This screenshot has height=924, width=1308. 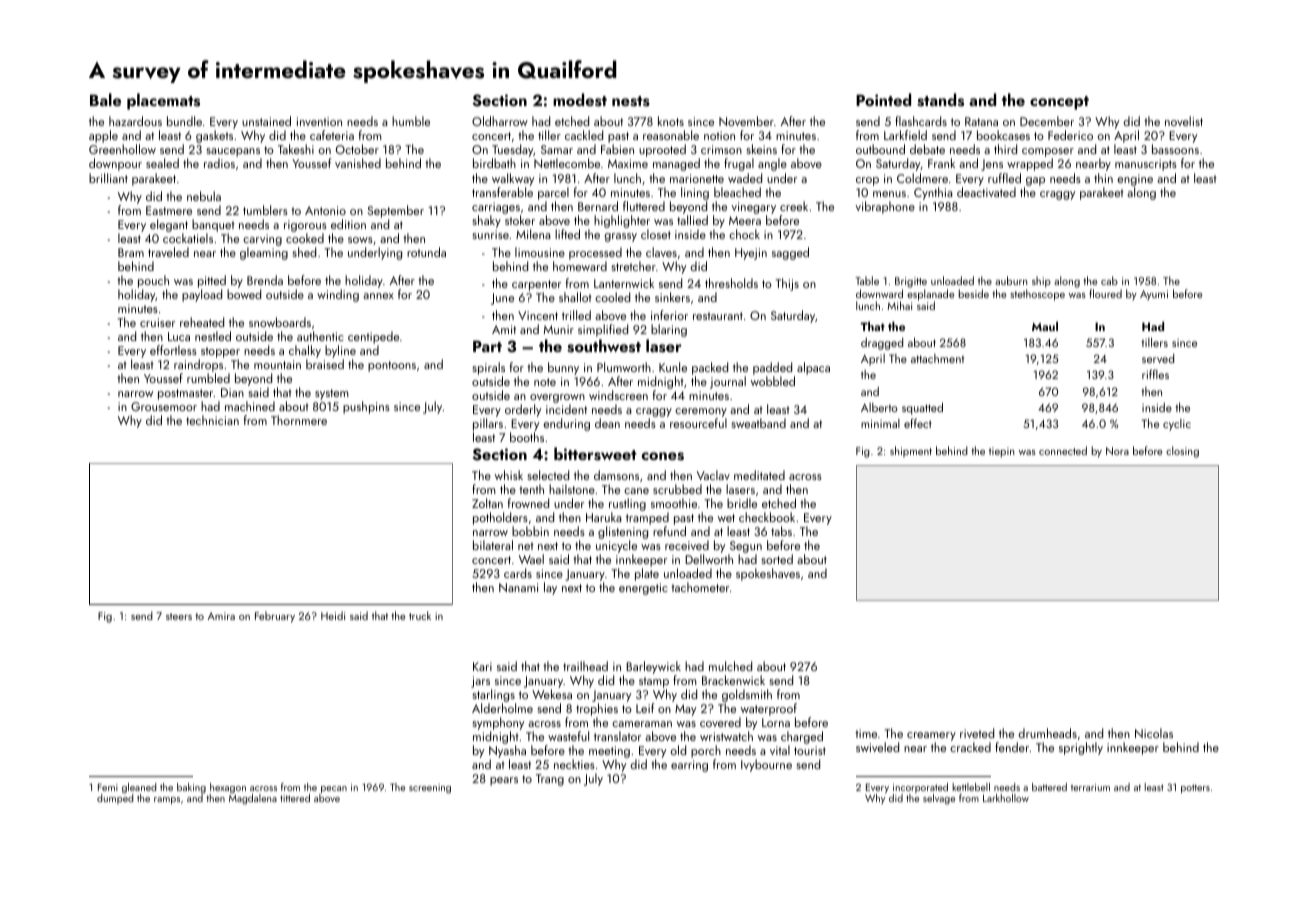 I want to click on Bram, so click(x=131, y=252).
